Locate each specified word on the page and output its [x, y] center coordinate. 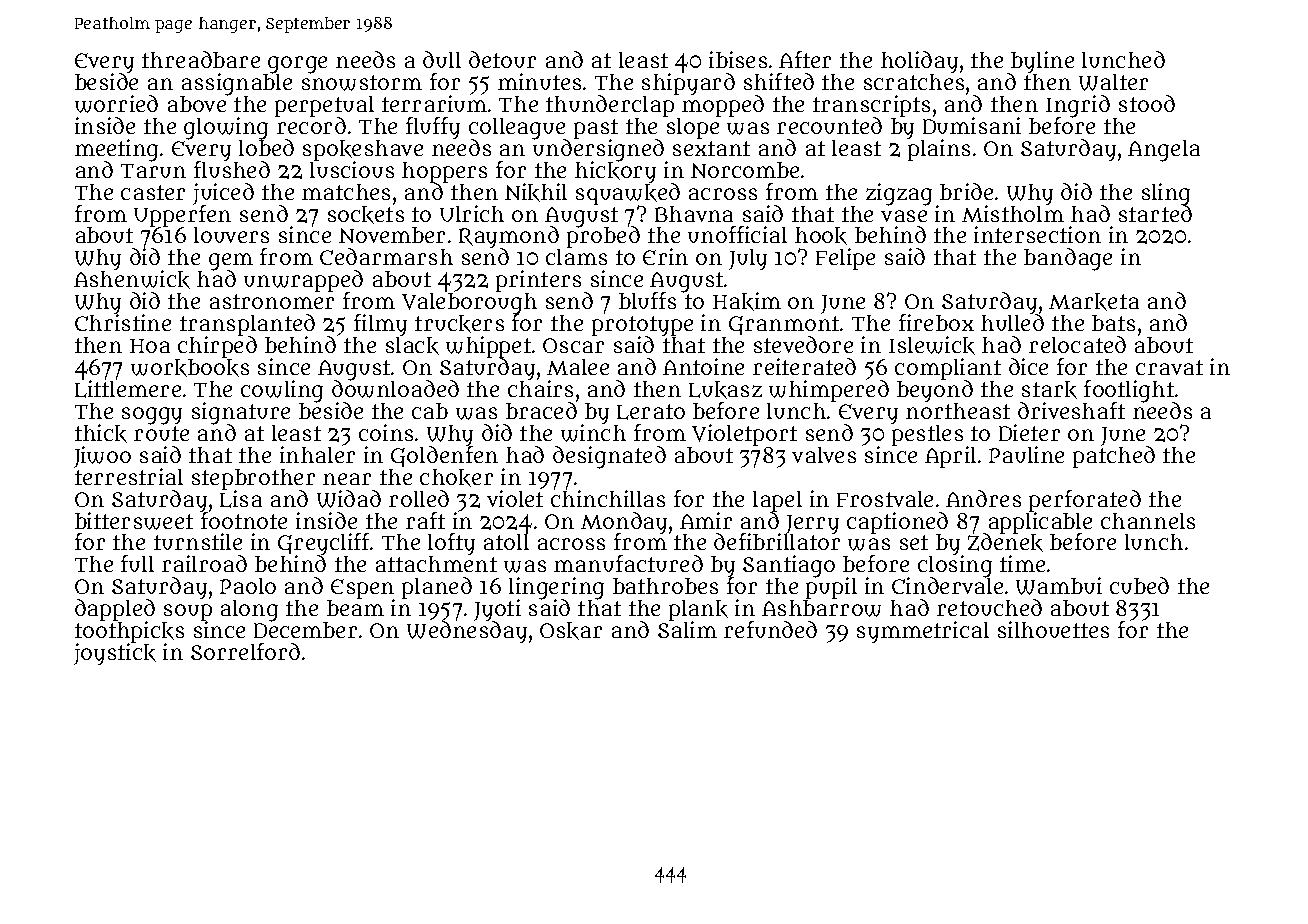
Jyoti [497, 610]
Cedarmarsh [386, 256]
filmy [380, 325]
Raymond [509, 237]
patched [1114, 457]
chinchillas [608, 498]
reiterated [804, 366]
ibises [738, 59]
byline [1041, 62]
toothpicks [129, 633]
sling [1166, 194]
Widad [349, 499]
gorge [297, 65]
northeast [958, 411]
